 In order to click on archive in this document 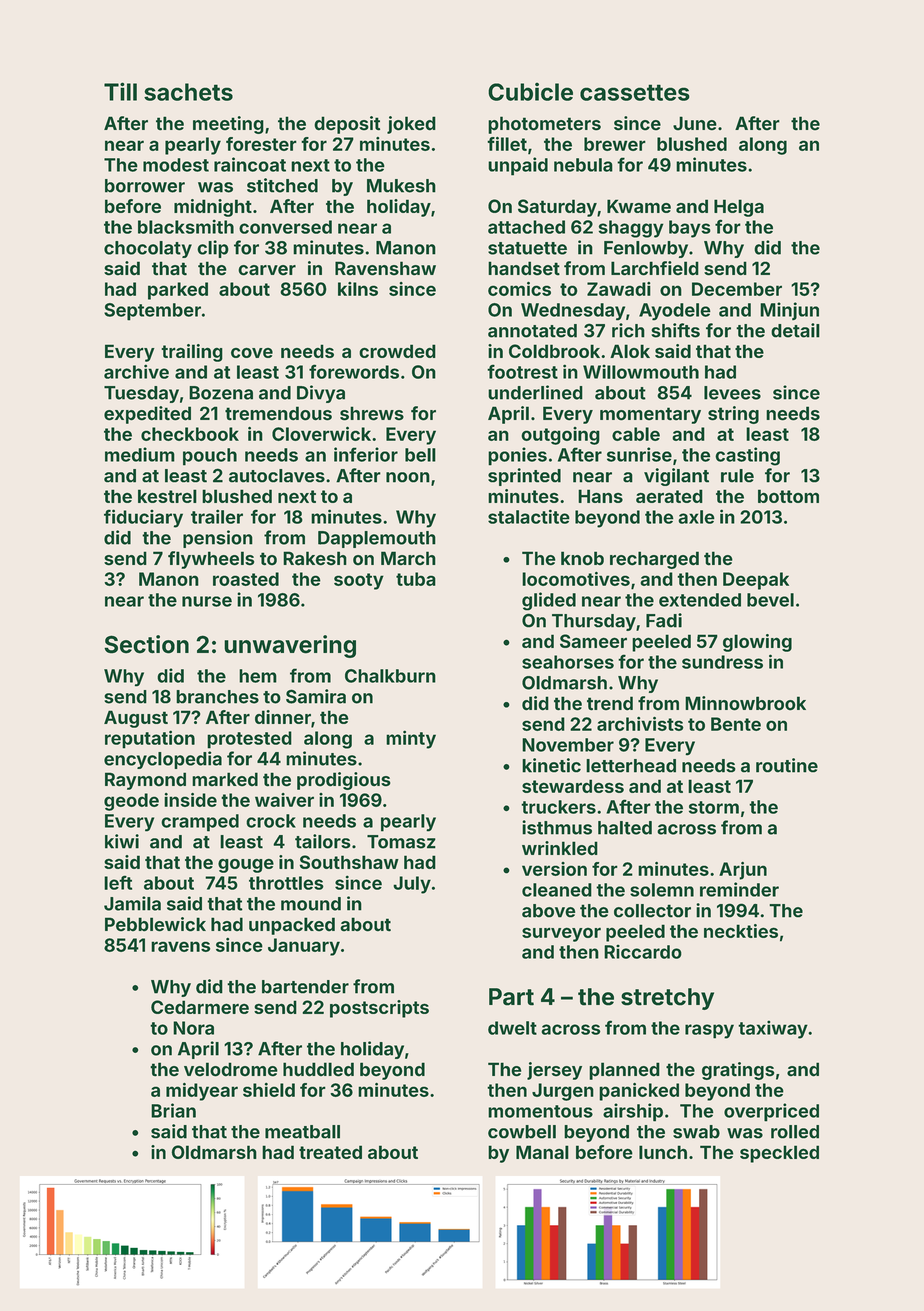, I will do `click(136, 371)`.
